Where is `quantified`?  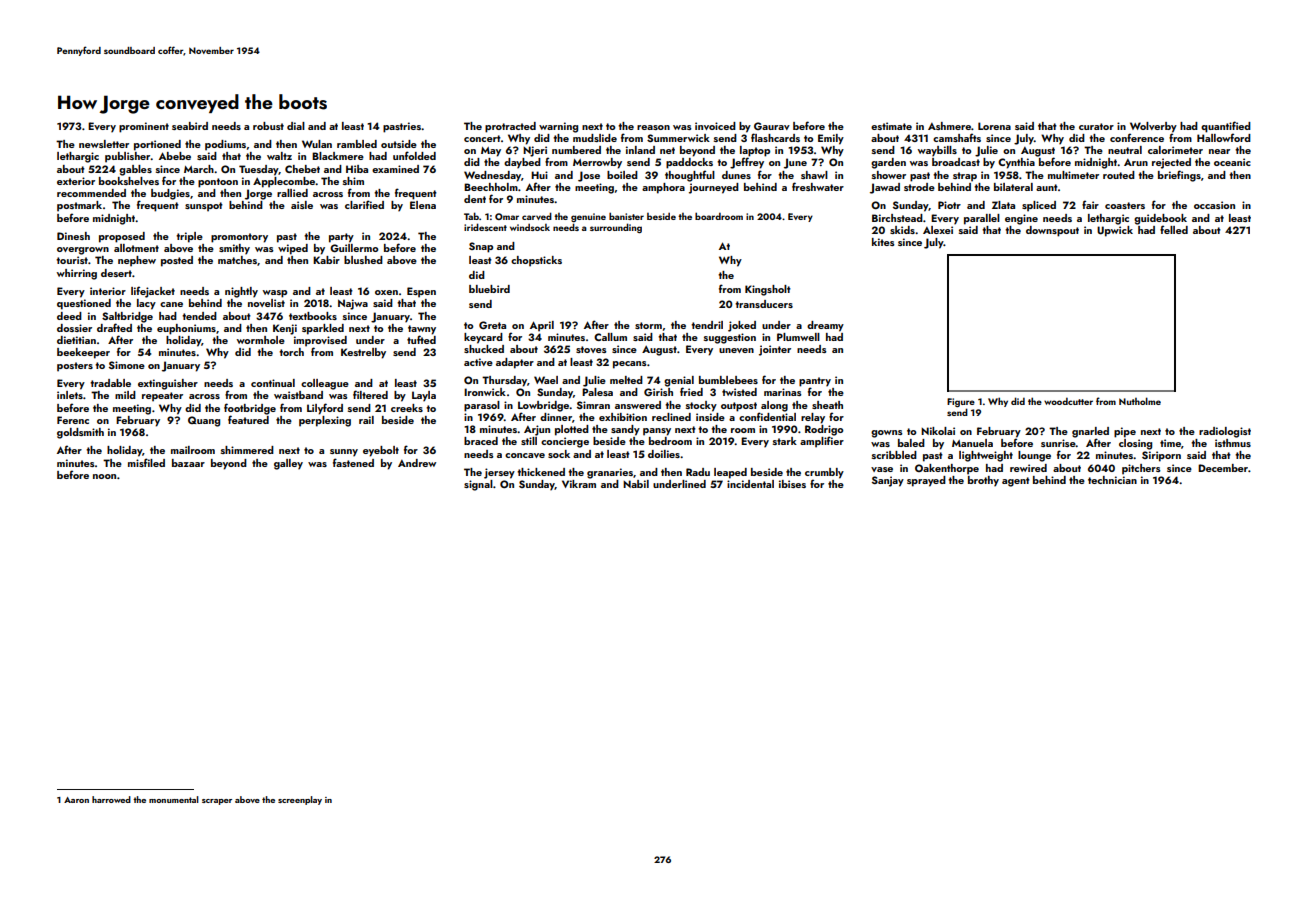 quantified is located at coordinates (1226, 127).
